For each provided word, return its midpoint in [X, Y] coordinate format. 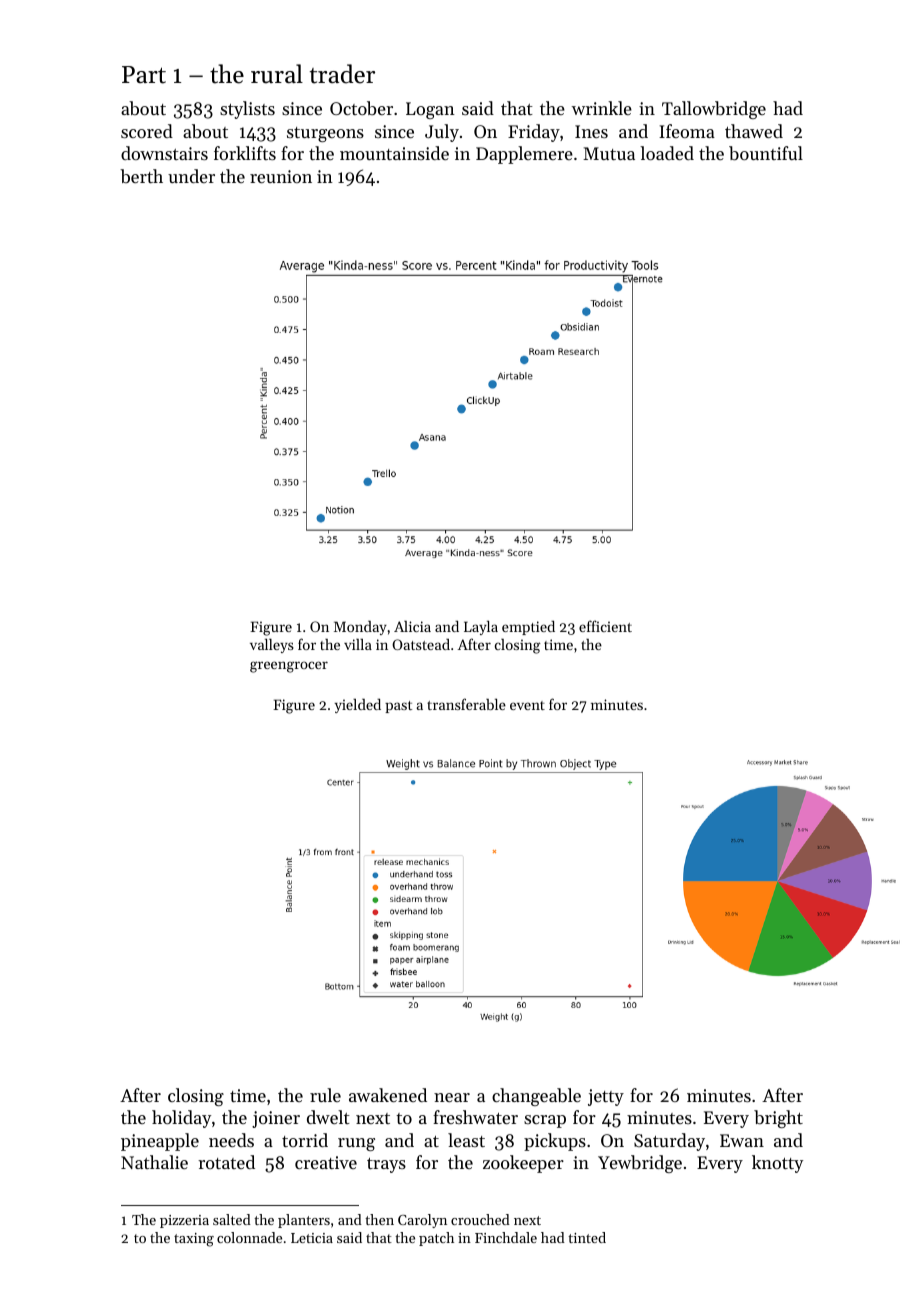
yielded [358, 705]
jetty [606, 1097]
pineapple [160, 1142]
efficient [605, 626]
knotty [777, 1164]
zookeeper [523, 1164]
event [527, 705]
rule [325, 1095]
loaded [667, 153]
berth [141, 176]
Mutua [609, 153]
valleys [272, 645]
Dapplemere [524, 155]
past [398, 707]
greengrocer [289, 667]
